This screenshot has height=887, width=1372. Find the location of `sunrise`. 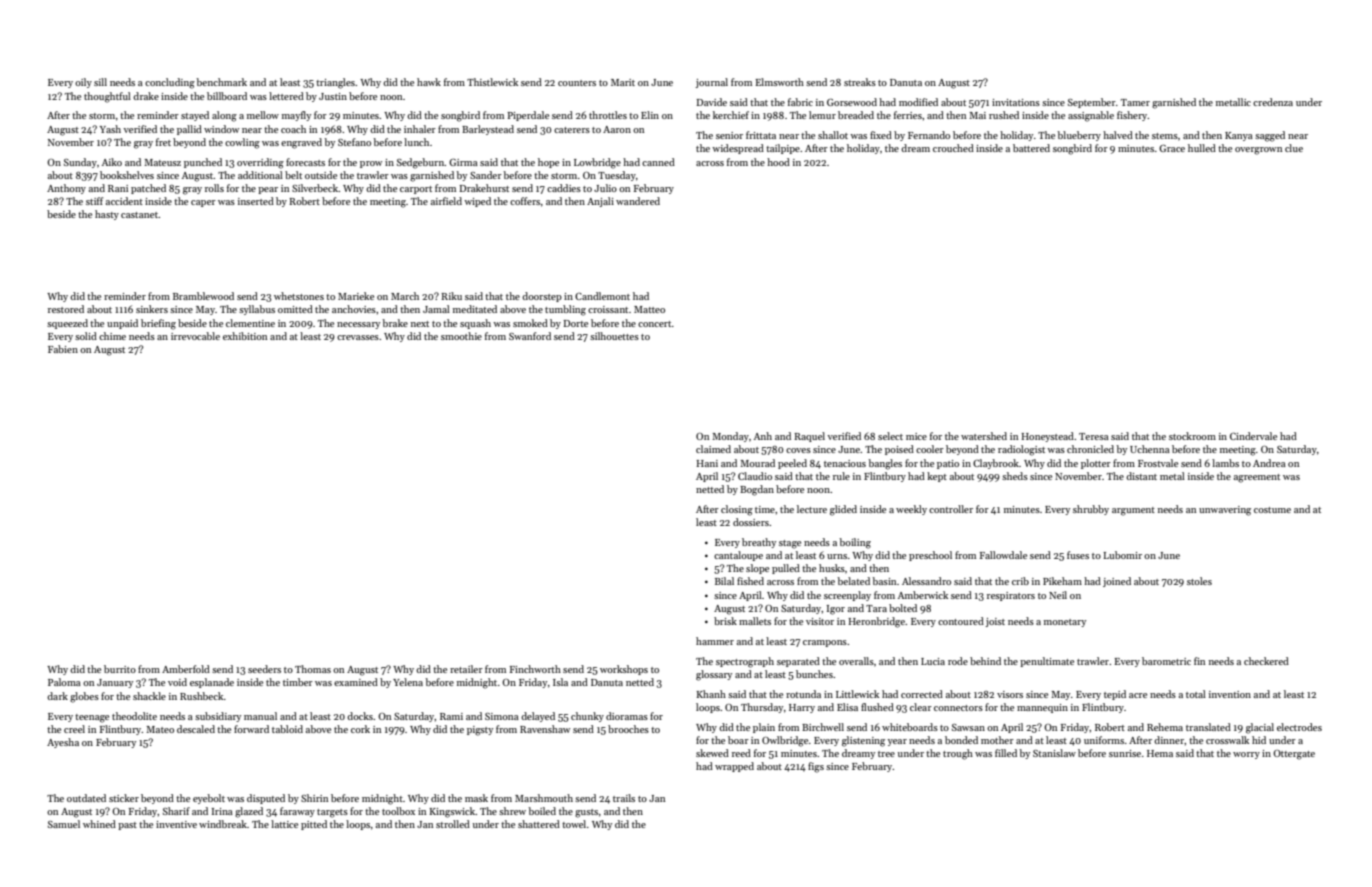

sunrise is located at coordinates (1125, 753).
